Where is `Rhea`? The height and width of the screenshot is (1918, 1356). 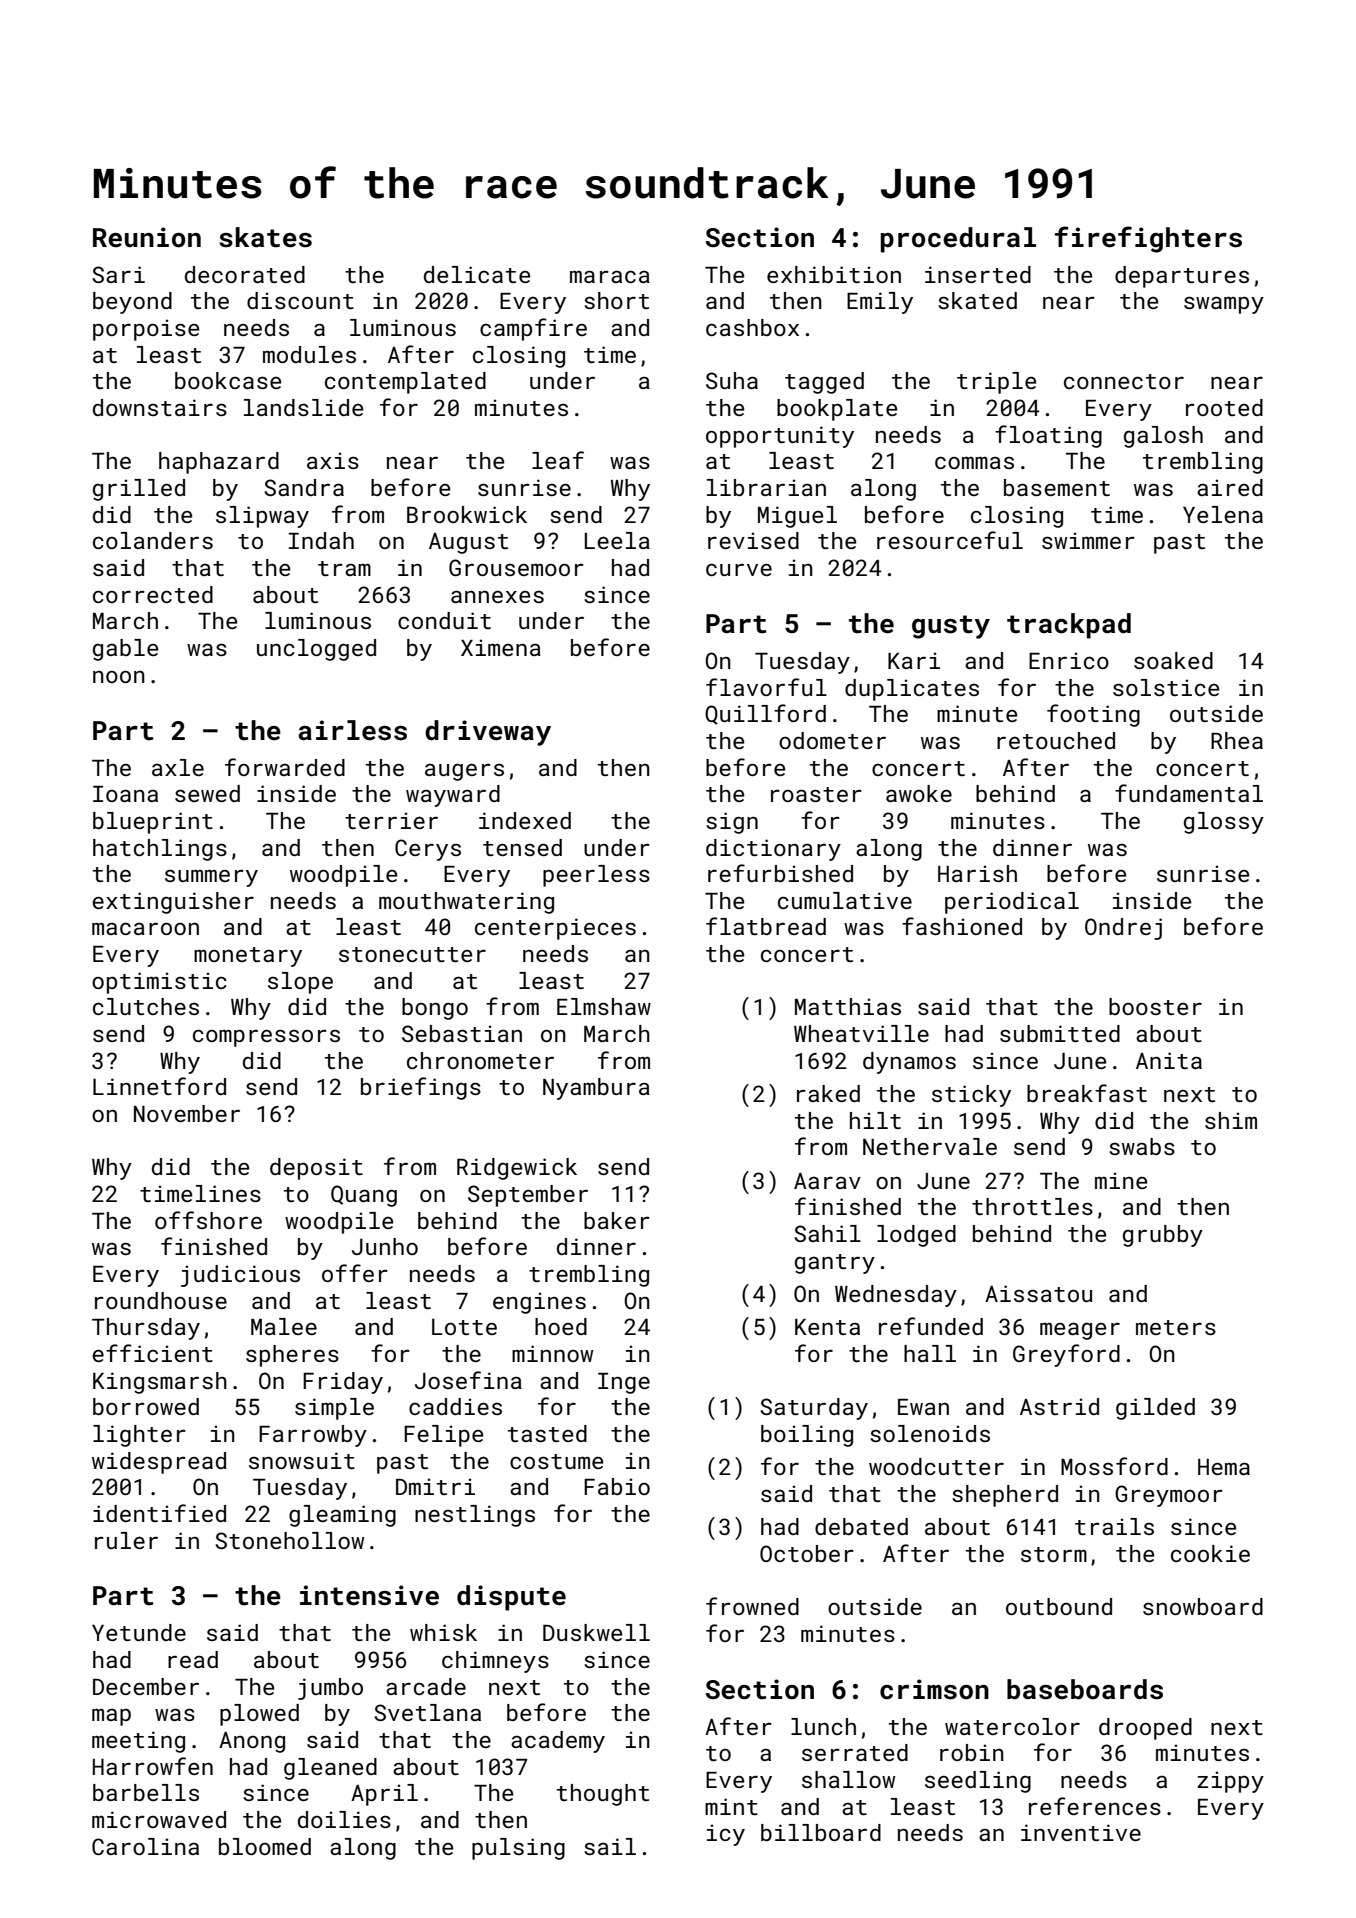 Rhea is located at coordinates (1237, 740).
